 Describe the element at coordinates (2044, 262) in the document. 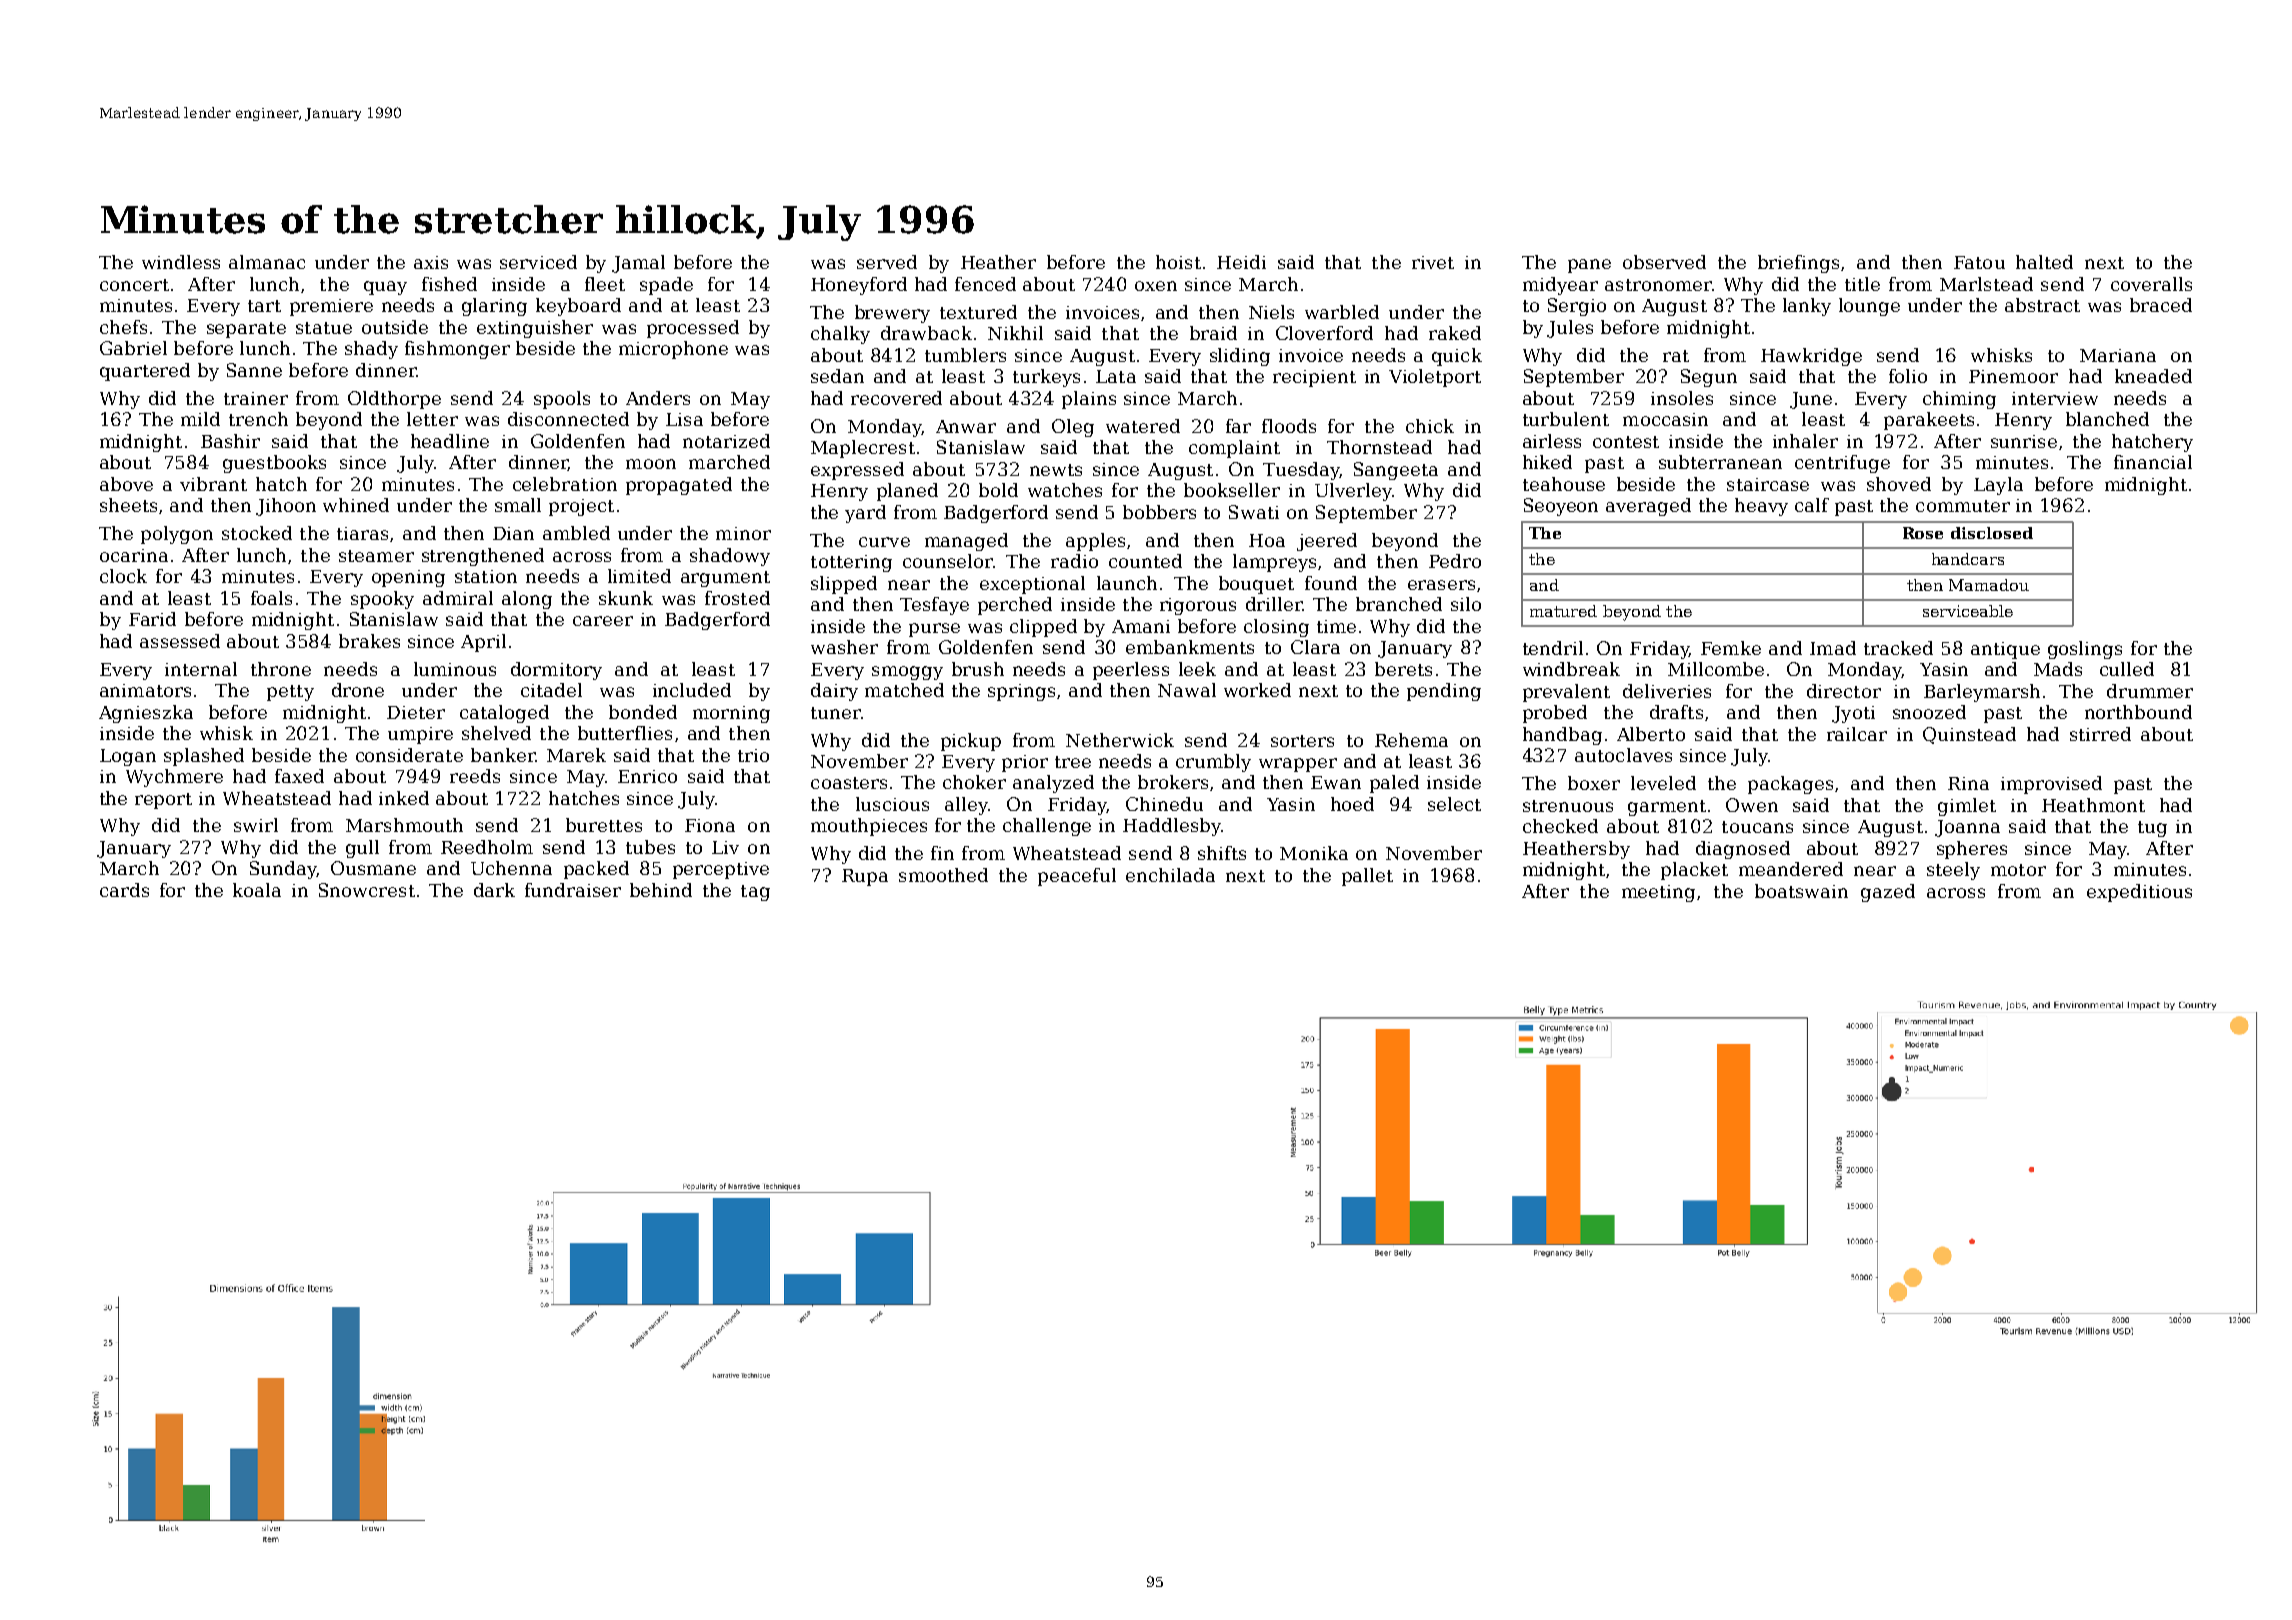

I see `halted` at that location.
